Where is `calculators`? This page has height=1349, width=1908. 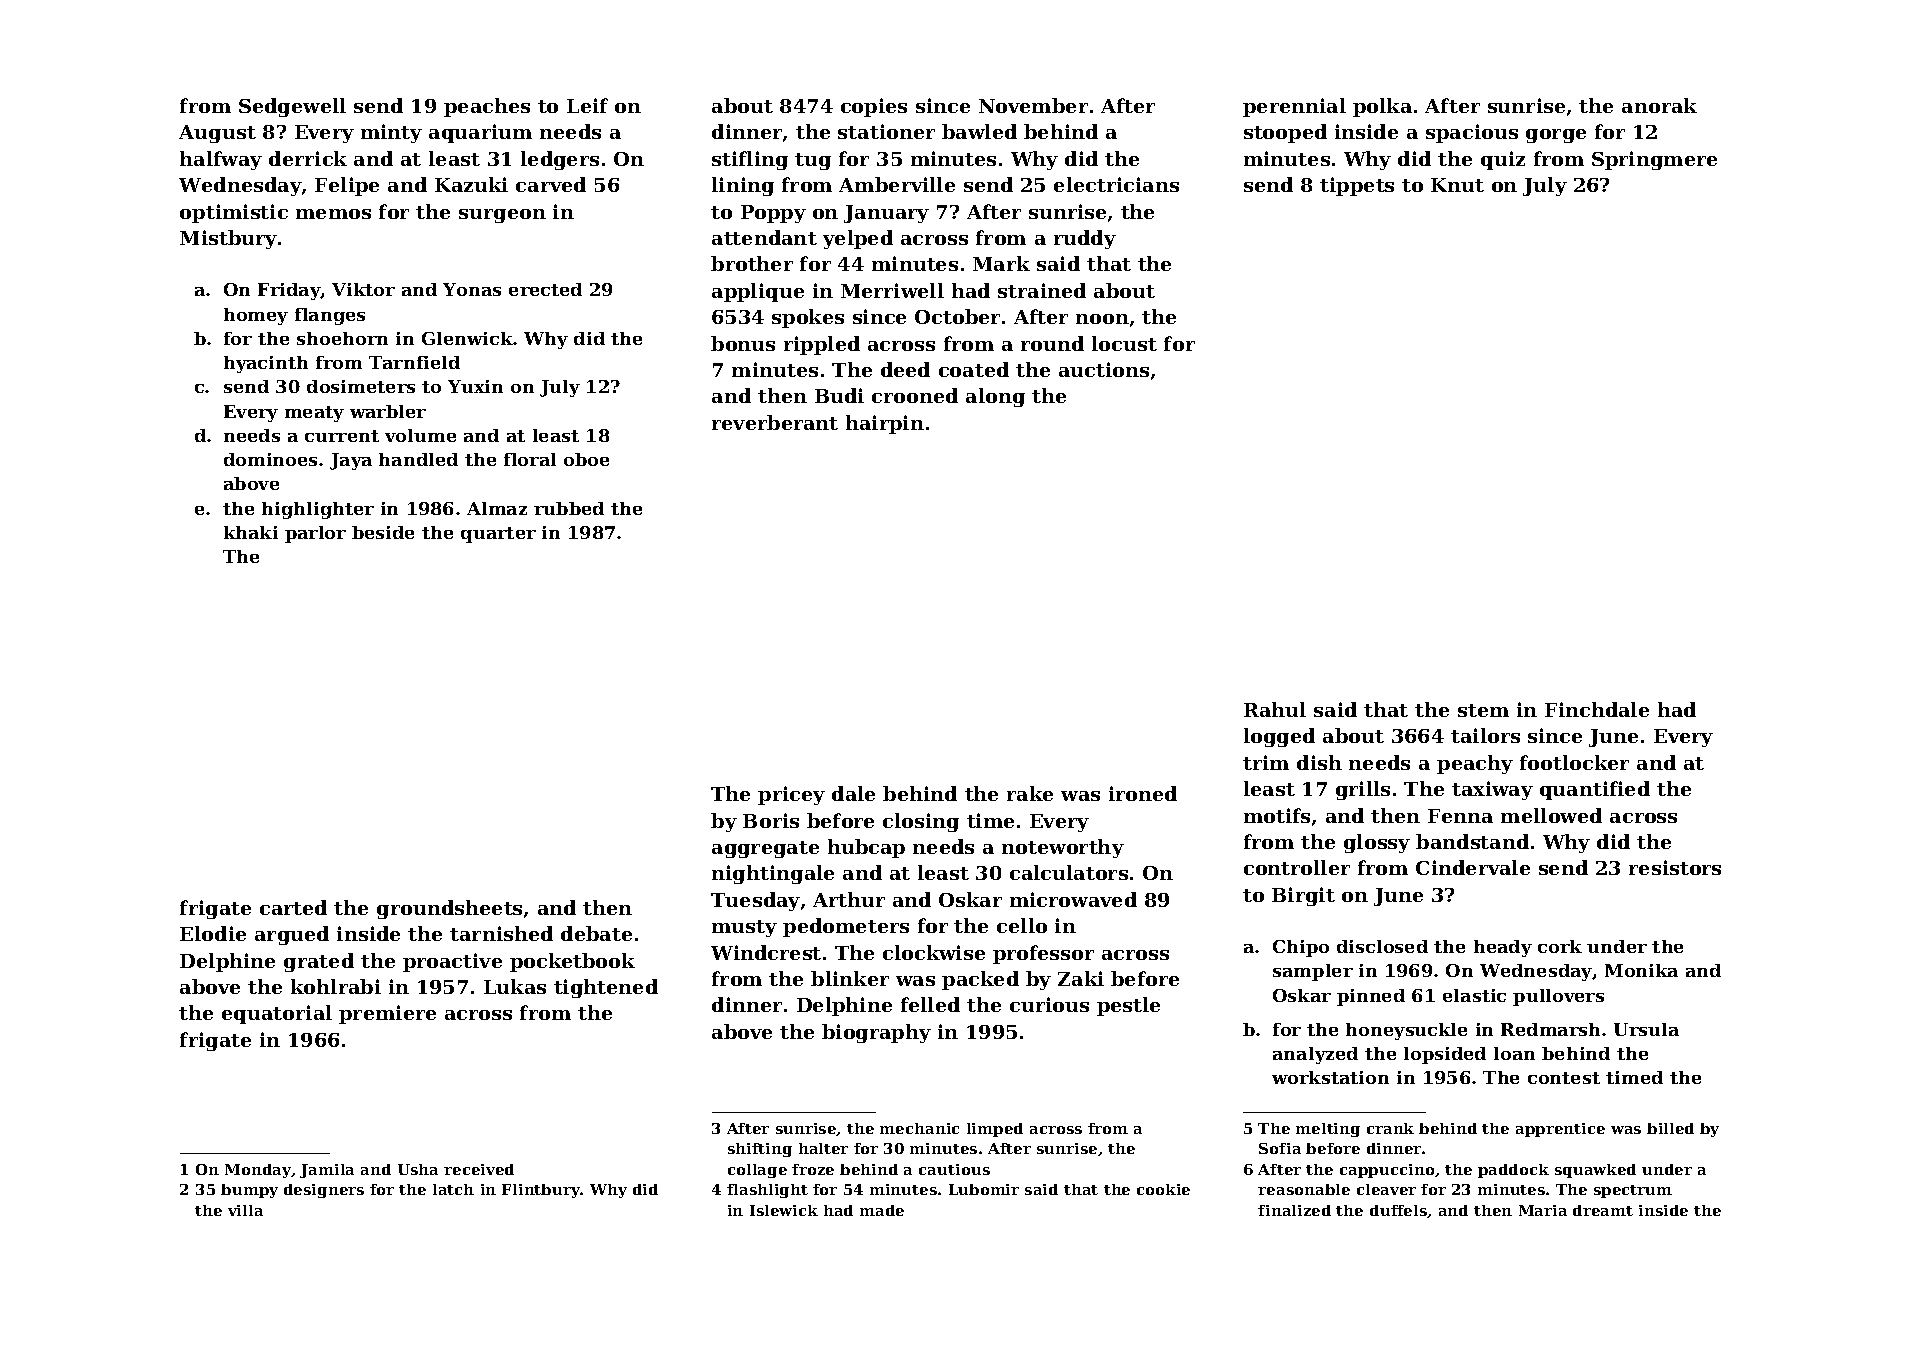
calculators is located at coordinates (1069, 872).
